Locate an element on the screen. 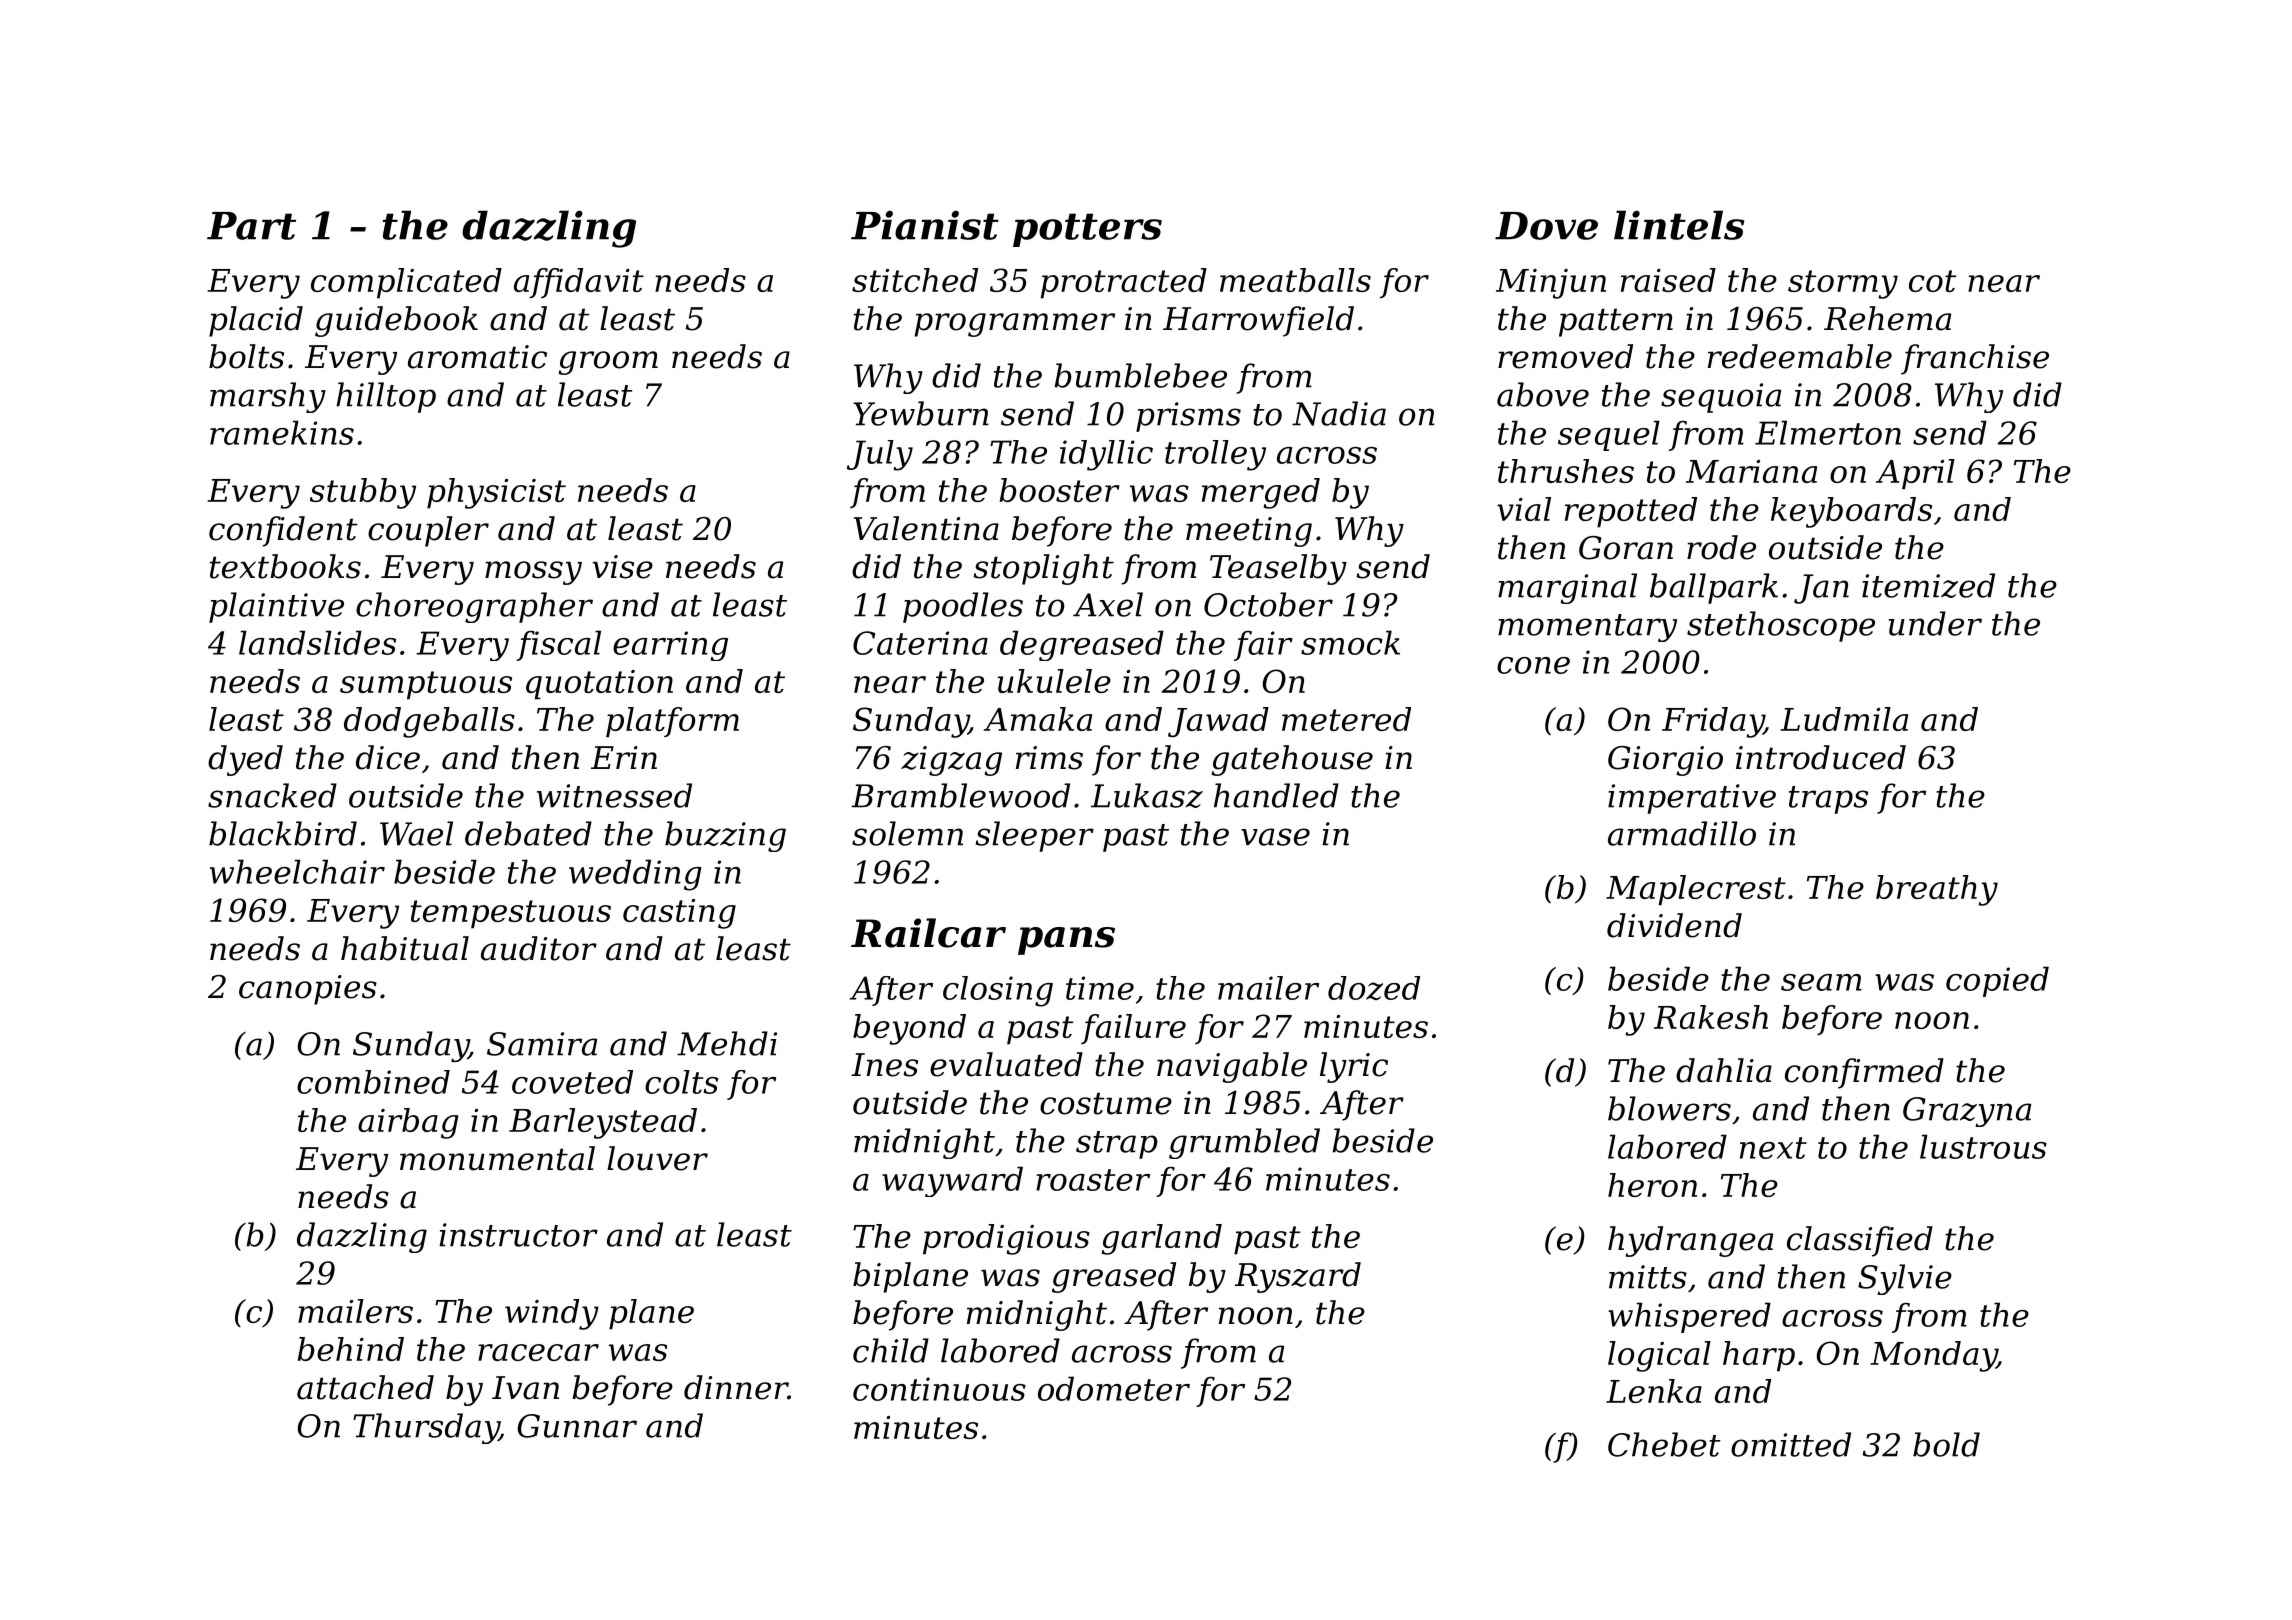 The width and height of the screenshot is (2292, 1620). groom is located at coordinates (608, 363).
